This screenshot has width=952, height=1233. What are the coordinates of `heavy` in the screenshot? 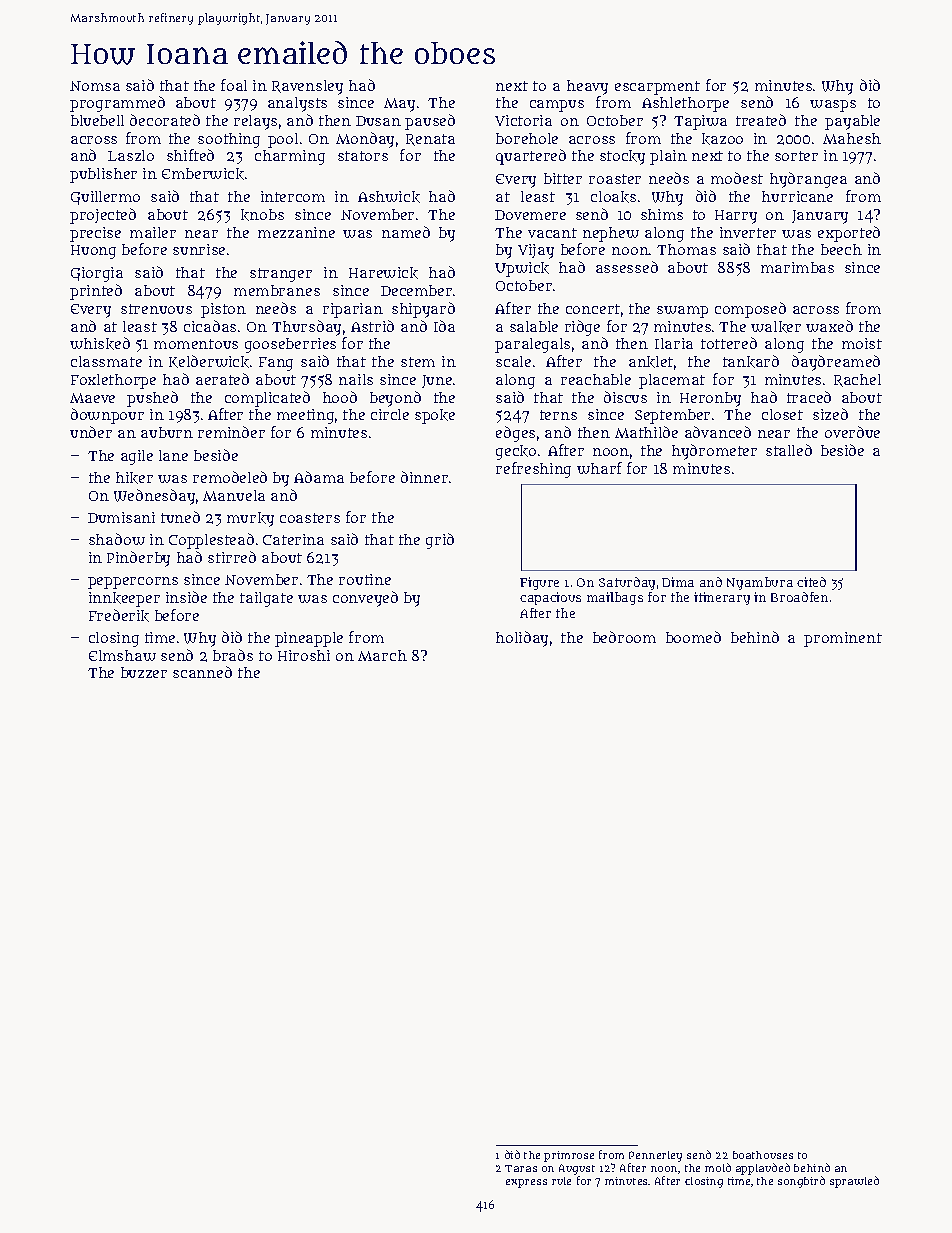 It's located at (587, 87).
